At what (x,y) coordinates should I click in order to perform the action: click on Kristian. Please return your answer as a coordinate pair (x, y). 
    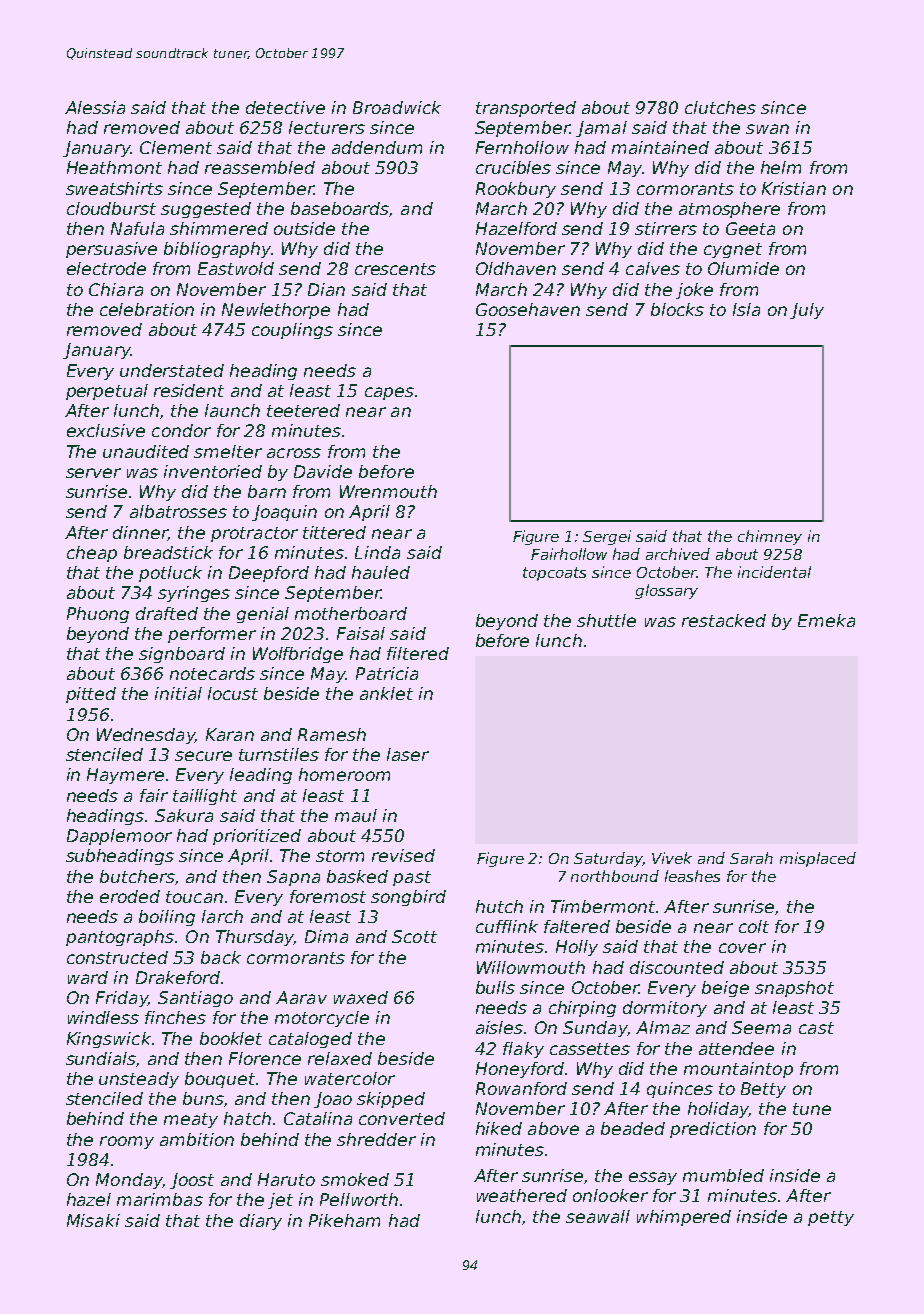
    Looking at the image, I should click on (794, 188).
